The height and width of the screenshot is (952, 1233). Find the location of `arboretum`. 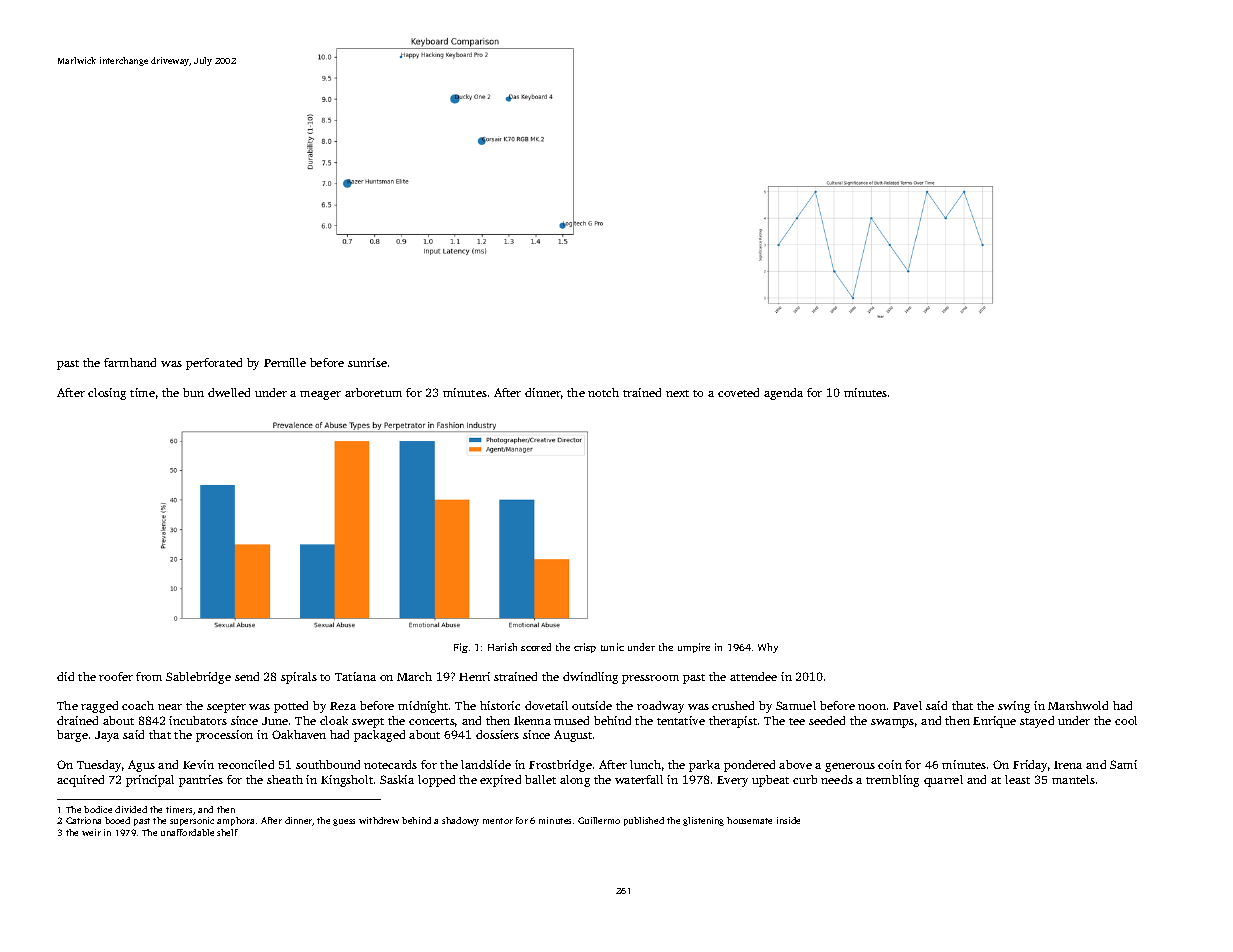

arboretum is located at coordinates (373, 392).
